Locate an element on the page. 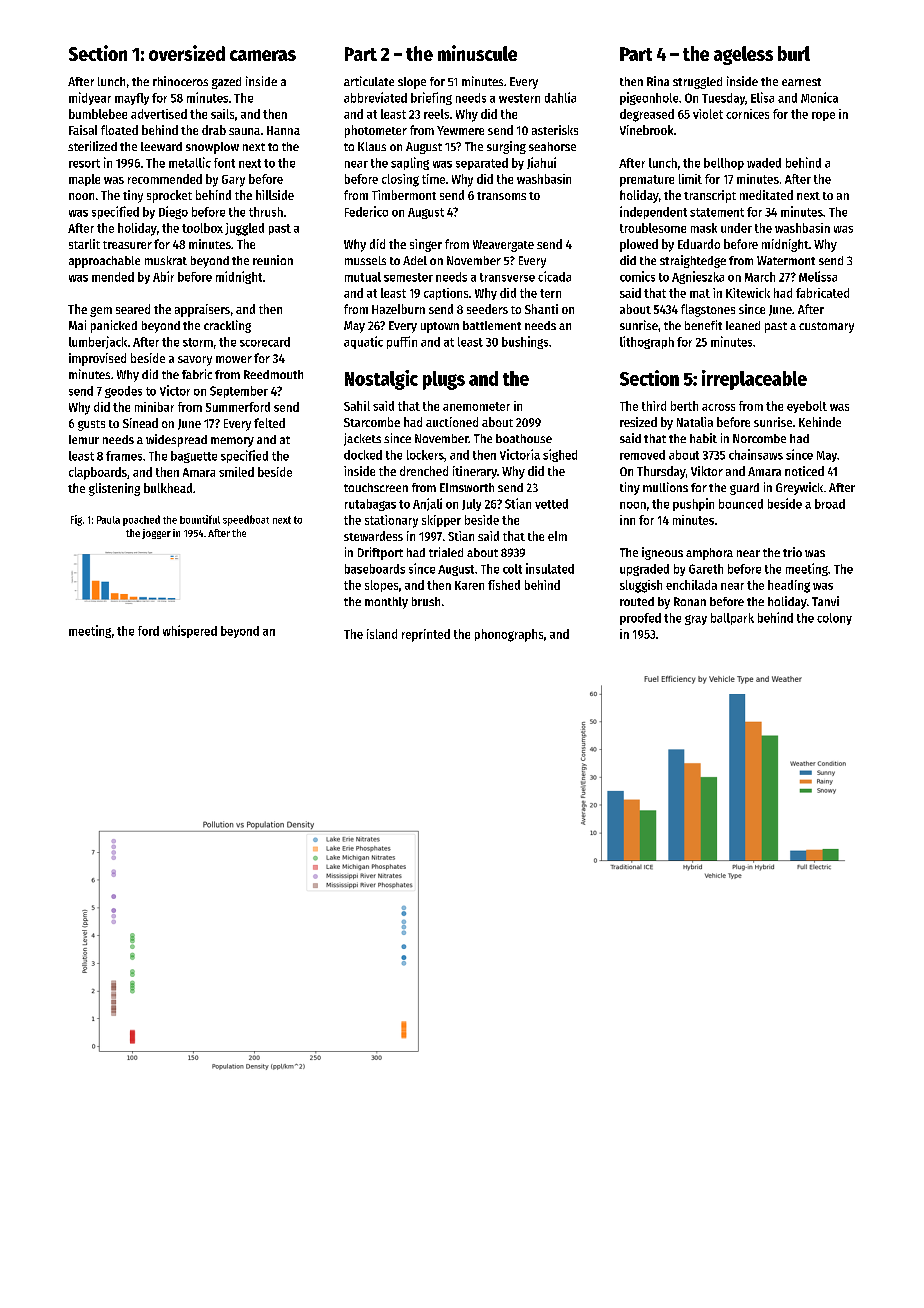  oversized is located at coordinates (187, 53).
